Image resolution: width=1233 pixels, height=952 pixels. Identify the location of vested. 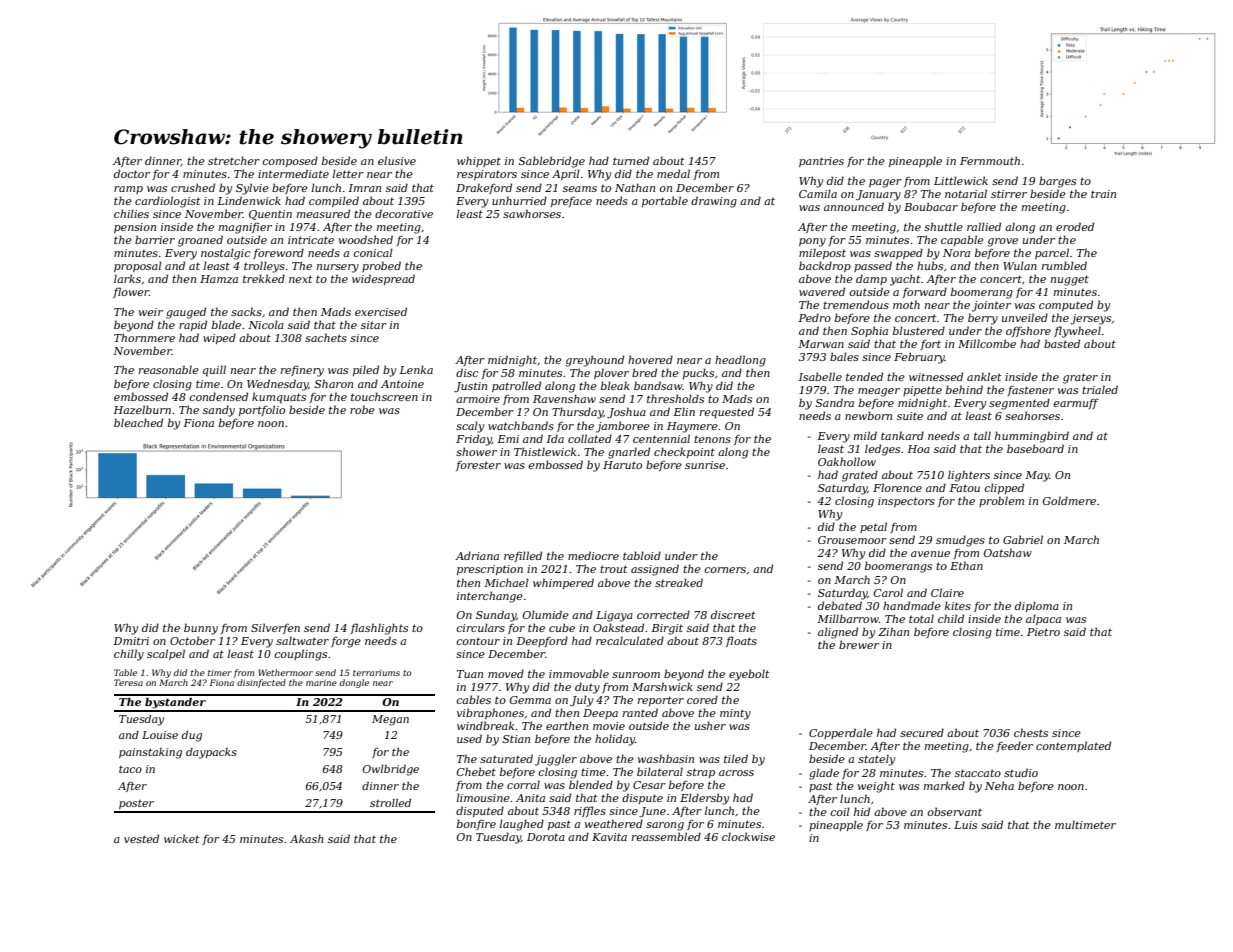
(141, 838).
